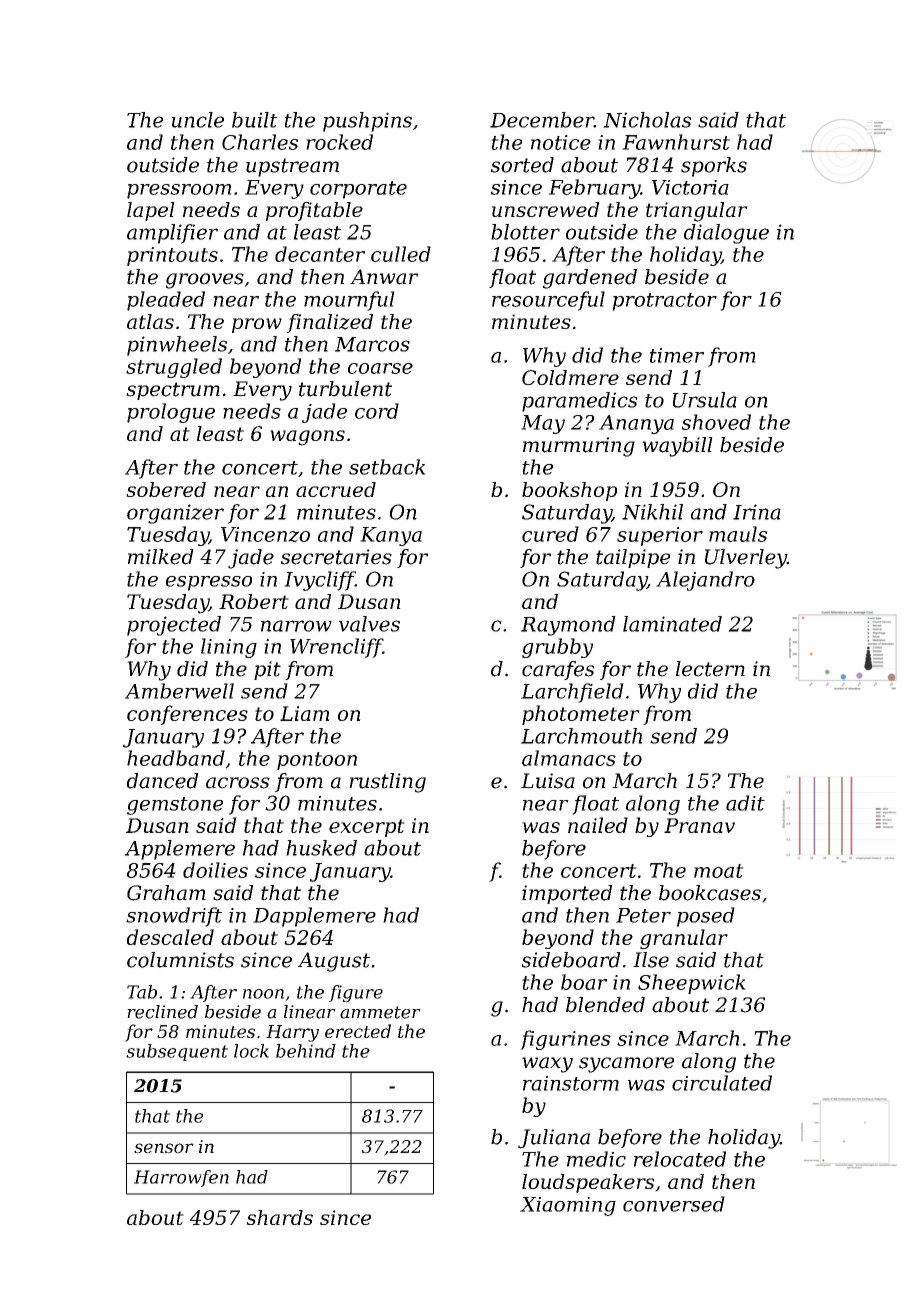 This screenshot has width=924, height=1311. What do you see at coordinates (705, 581) in the screenshot?
I see `Alejandro` at bounding box center [705, 581].
